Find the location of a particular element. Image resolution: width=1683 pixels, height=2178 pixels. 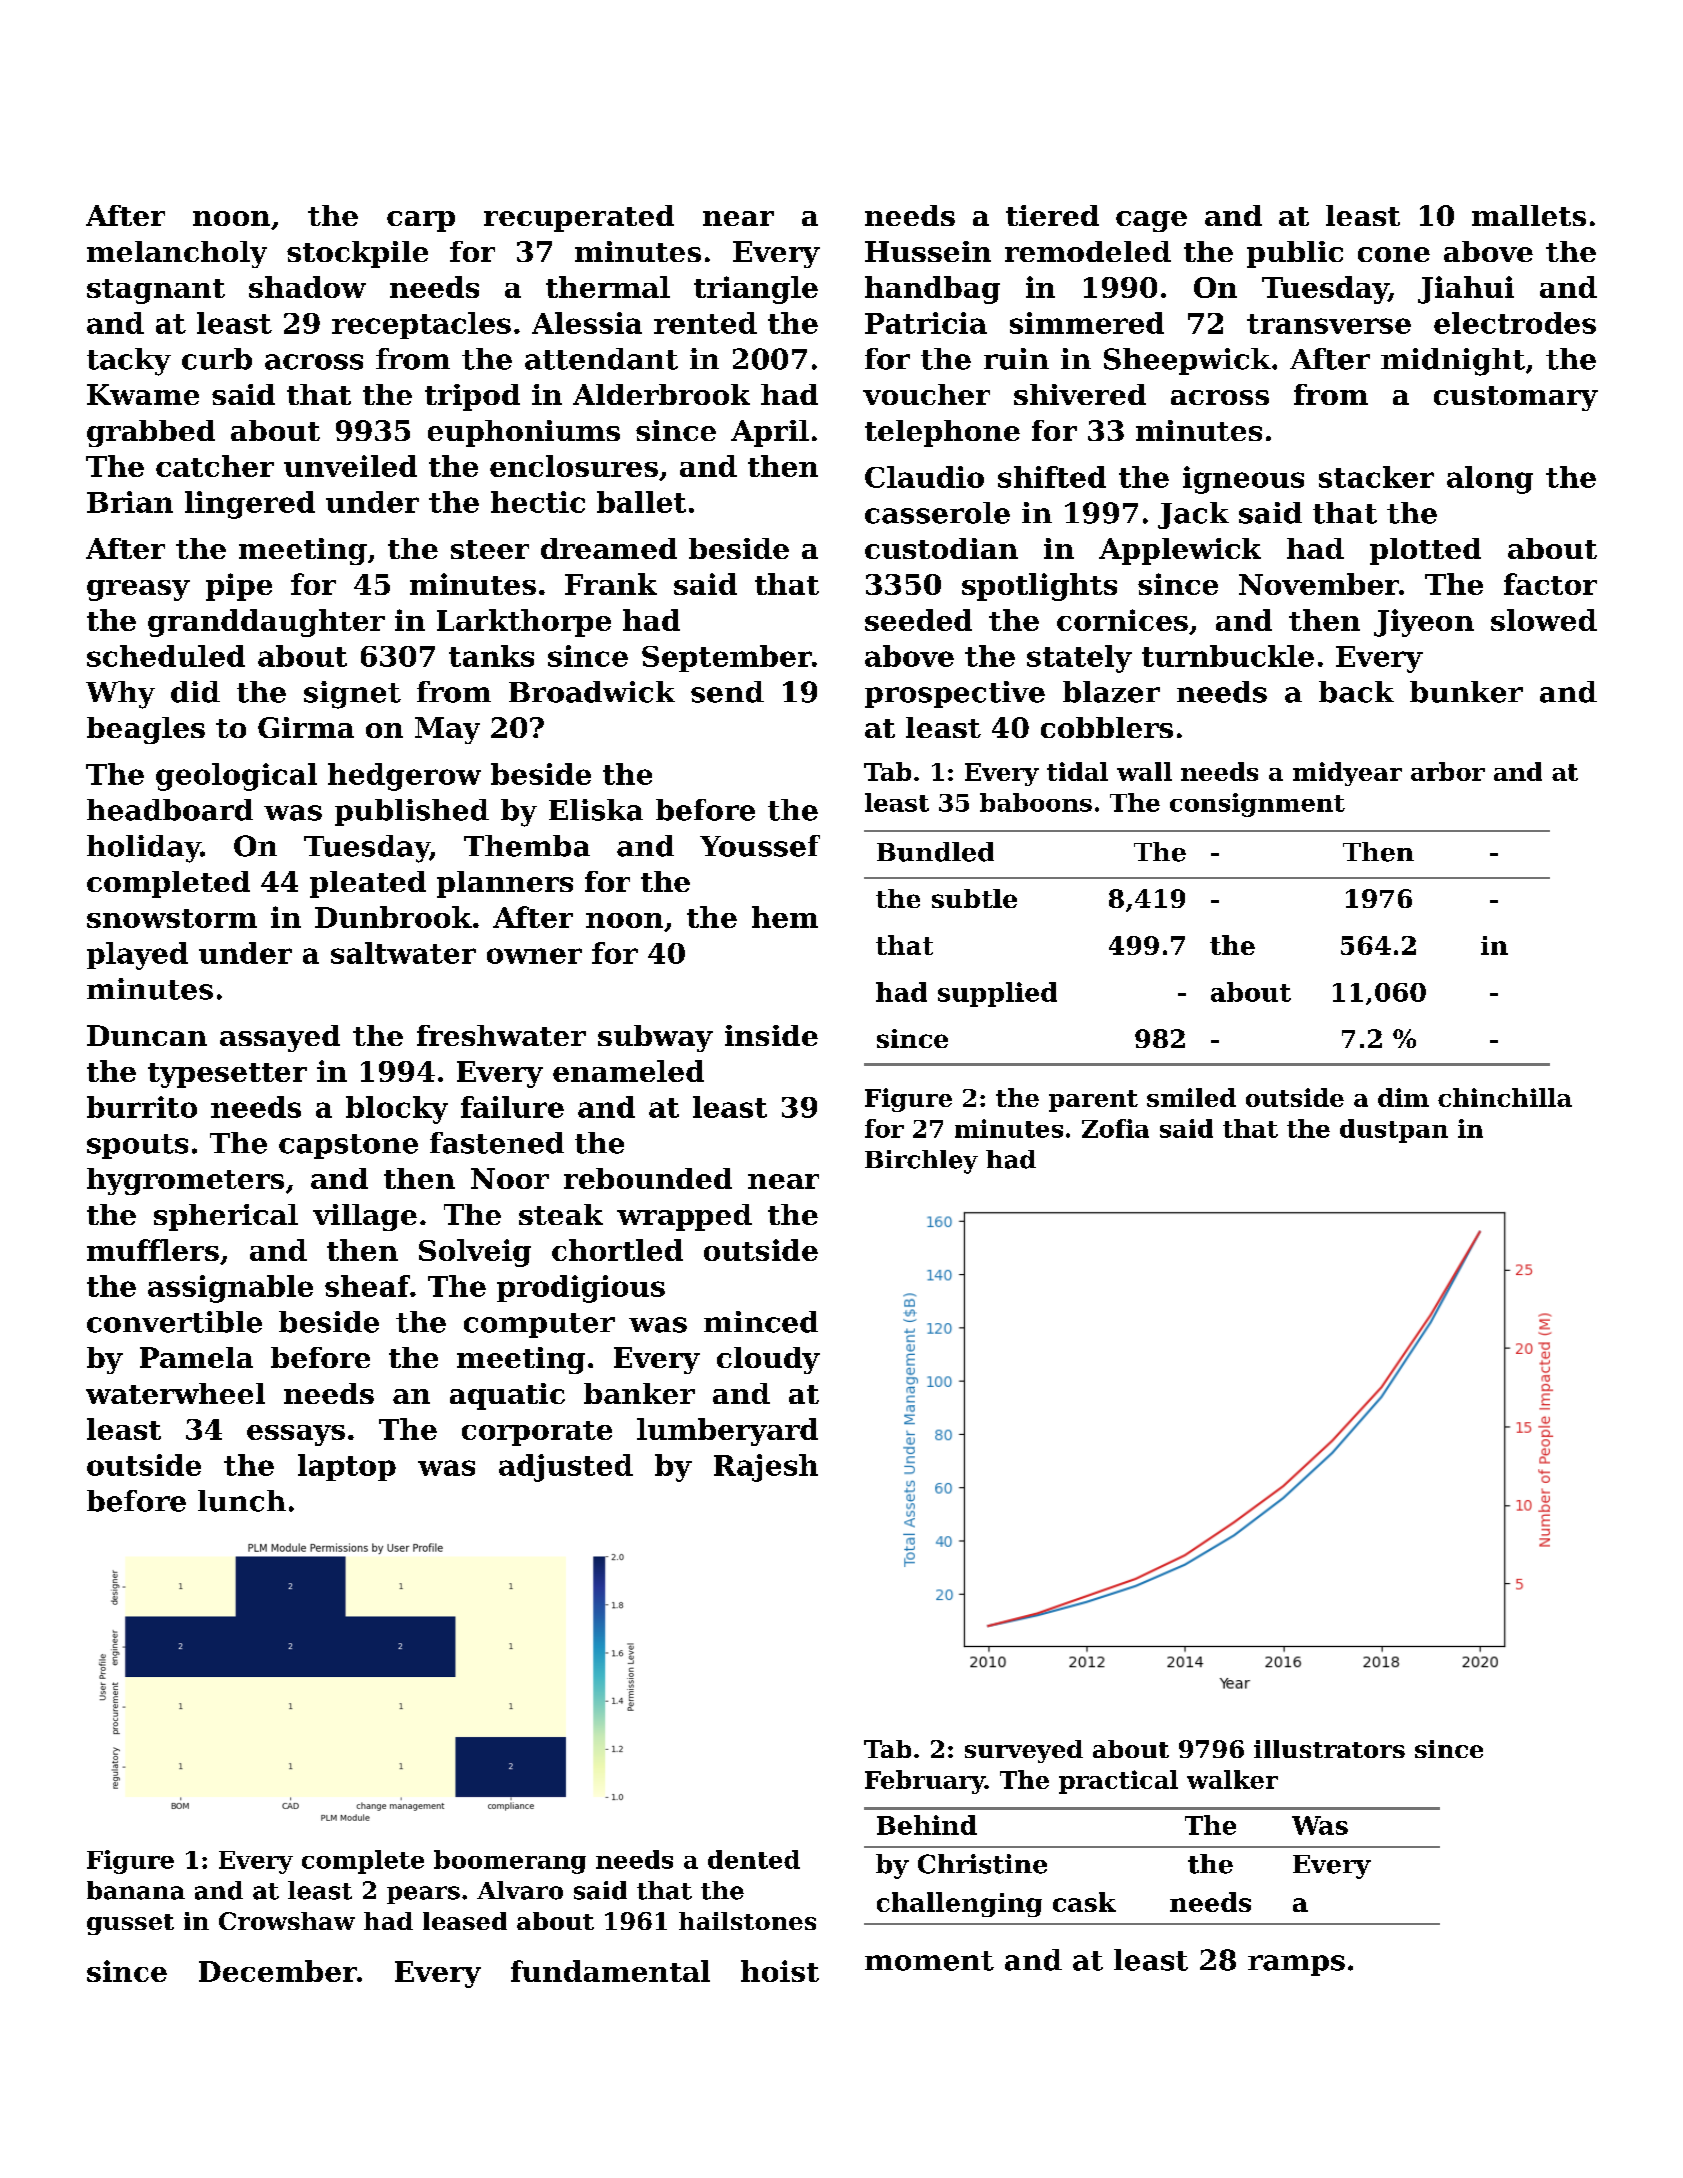

mallets is located at coordinates (1529, 215).
